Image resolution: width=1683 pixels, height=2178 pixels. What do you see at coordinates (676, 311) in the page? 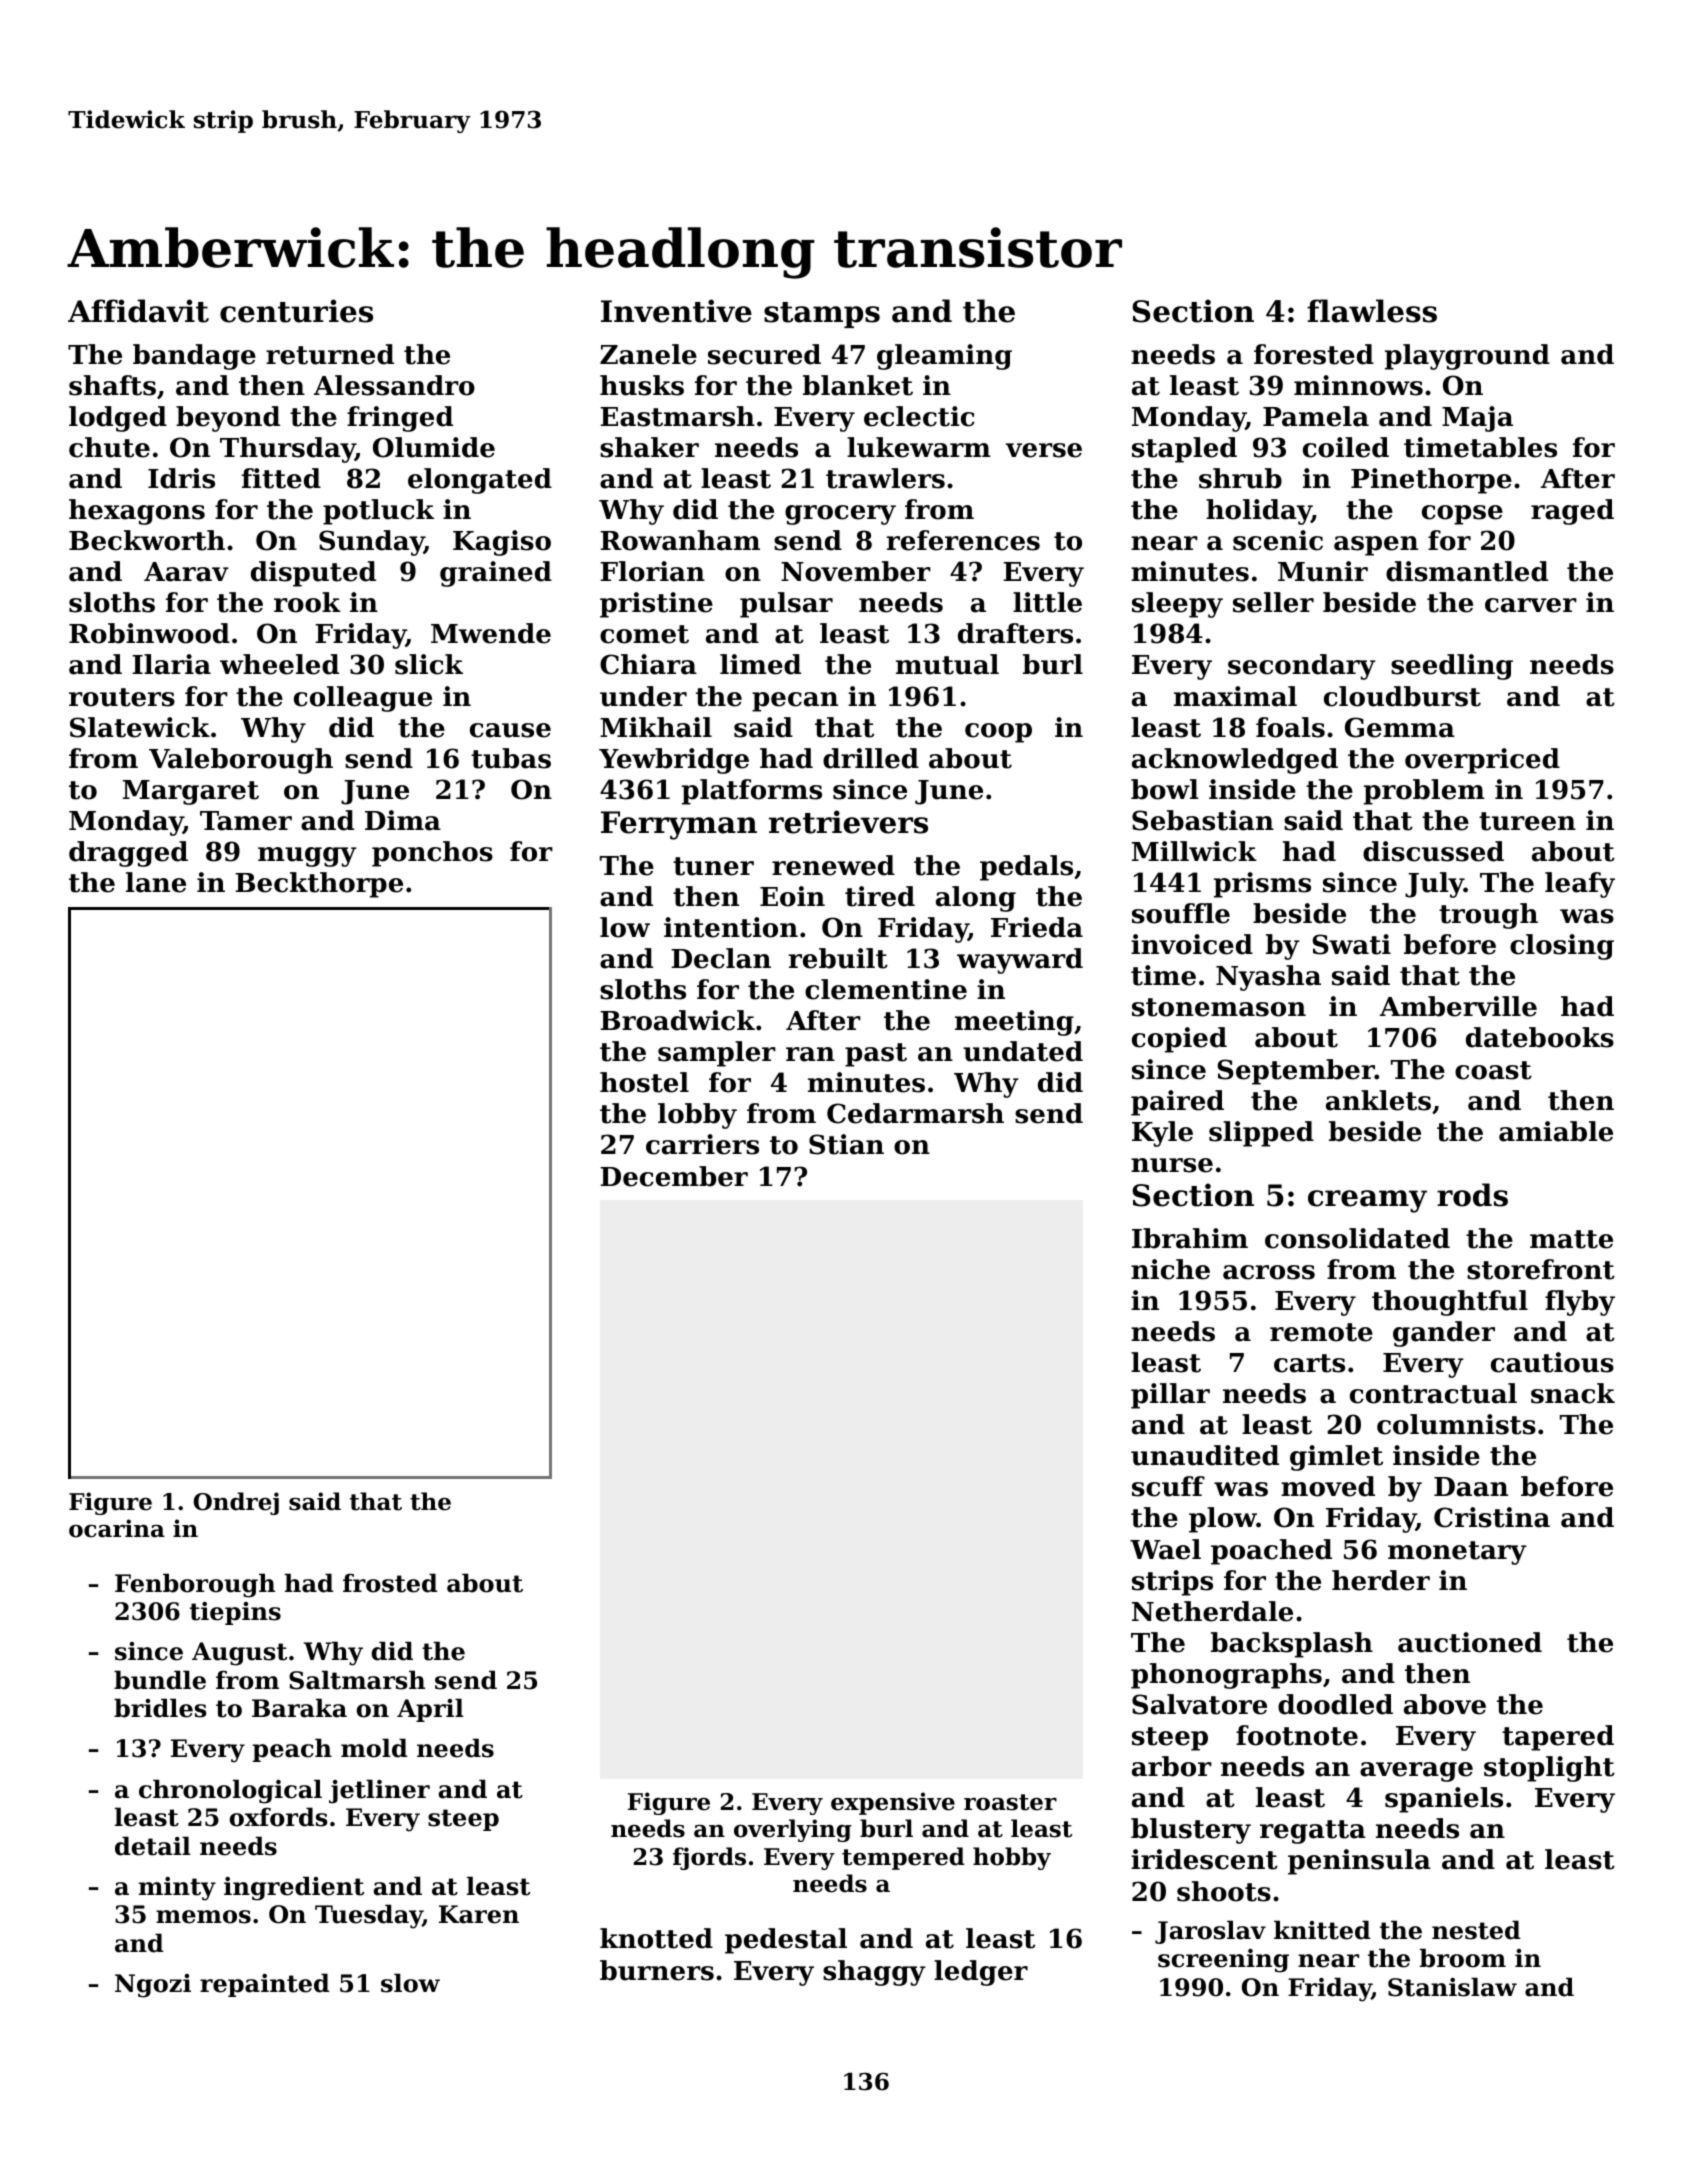
I see `Inventive` at bounding box center [676, 311].
